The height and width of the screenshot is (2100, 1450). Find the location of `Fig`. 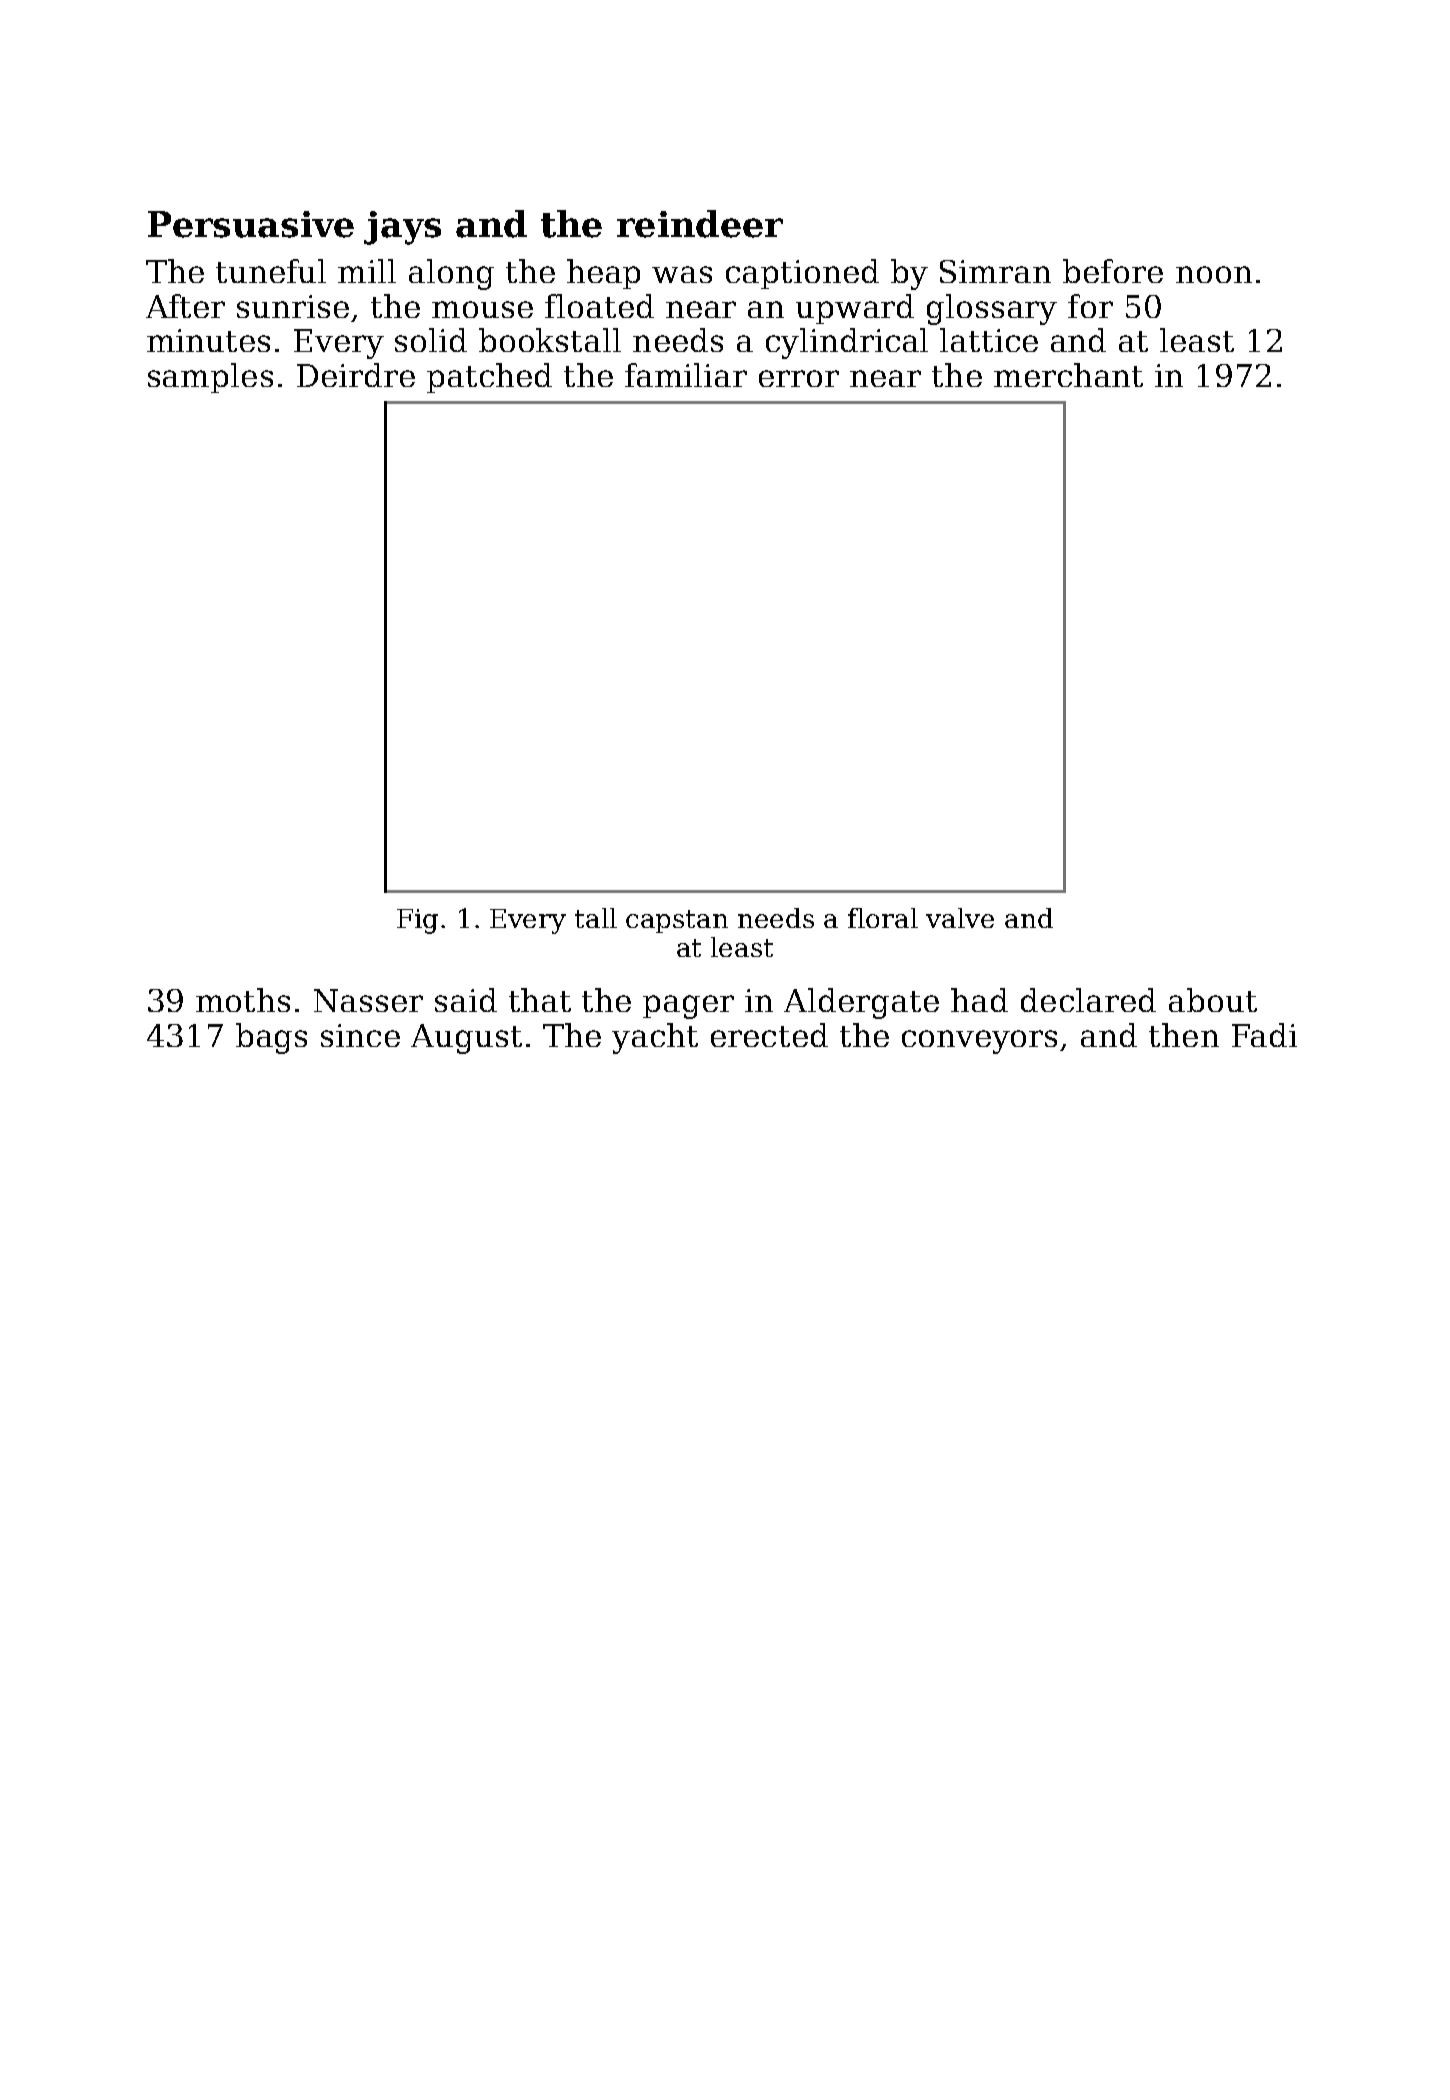

Fig is located at coordinates (417, 921).
